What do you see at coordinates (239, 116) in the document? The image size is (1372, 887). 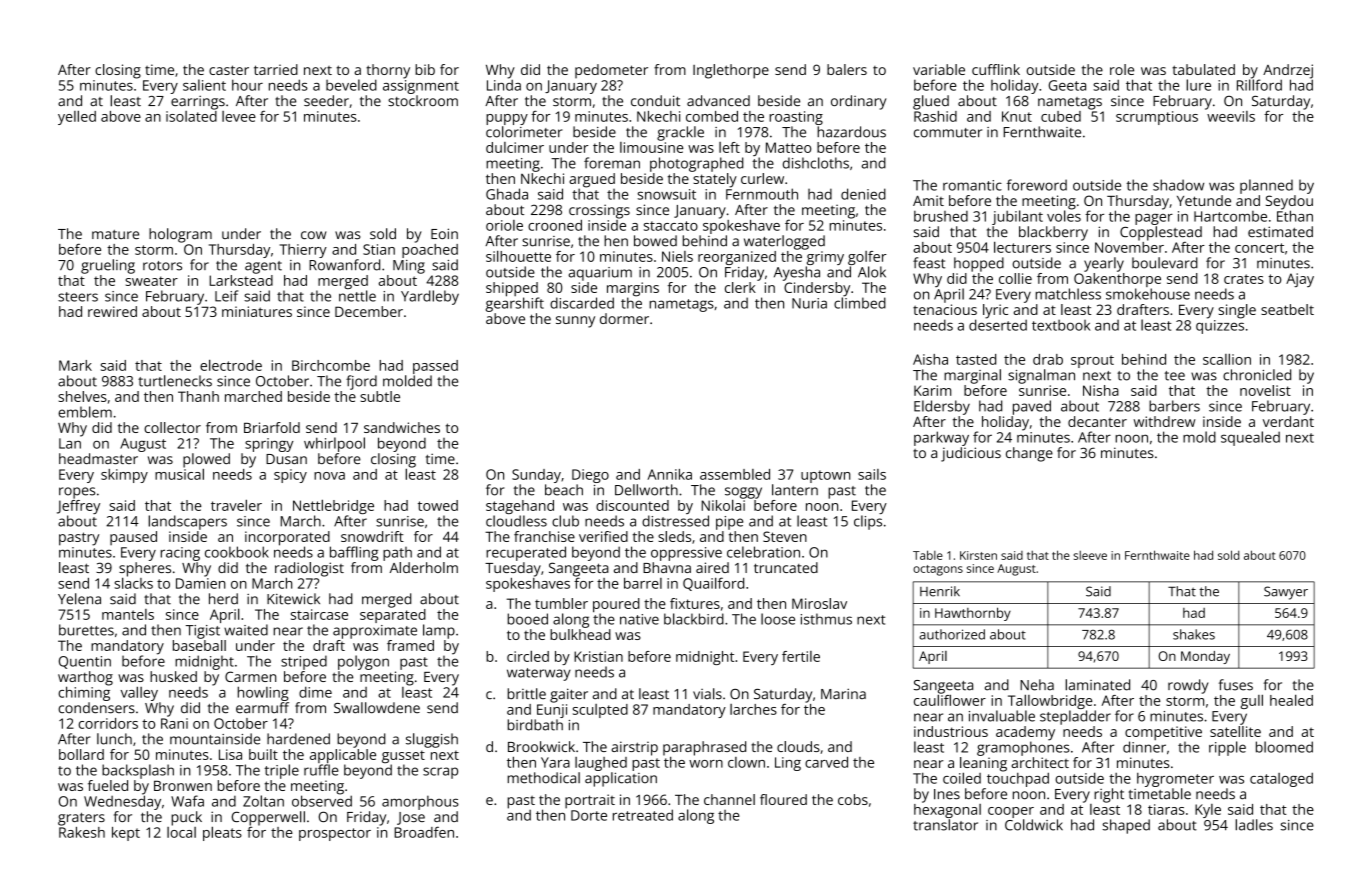 I see `levee` at bounding box center [239, 116].
